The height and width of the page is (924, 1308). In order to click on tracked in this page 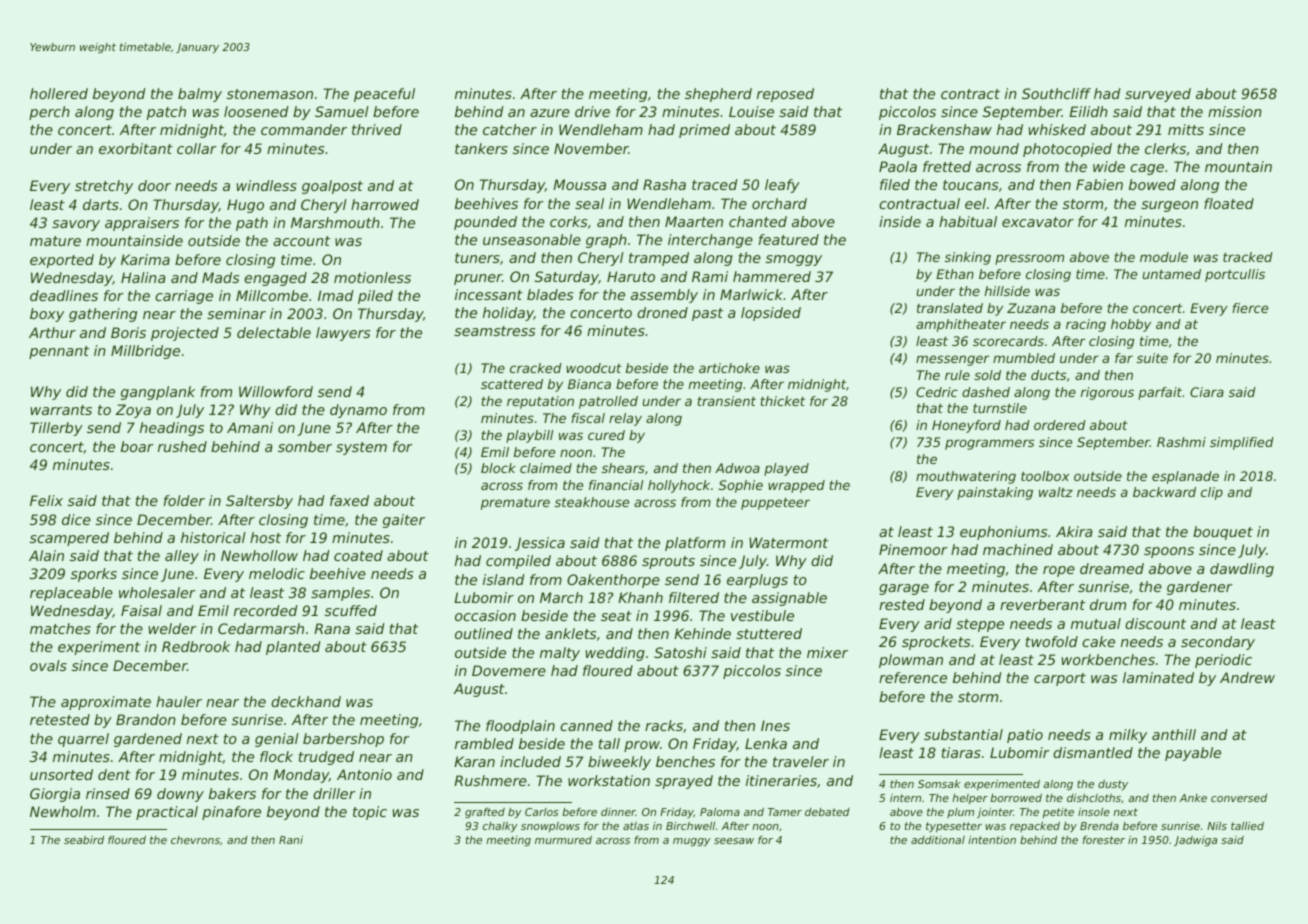, I will do `click(1248, 257)`.
